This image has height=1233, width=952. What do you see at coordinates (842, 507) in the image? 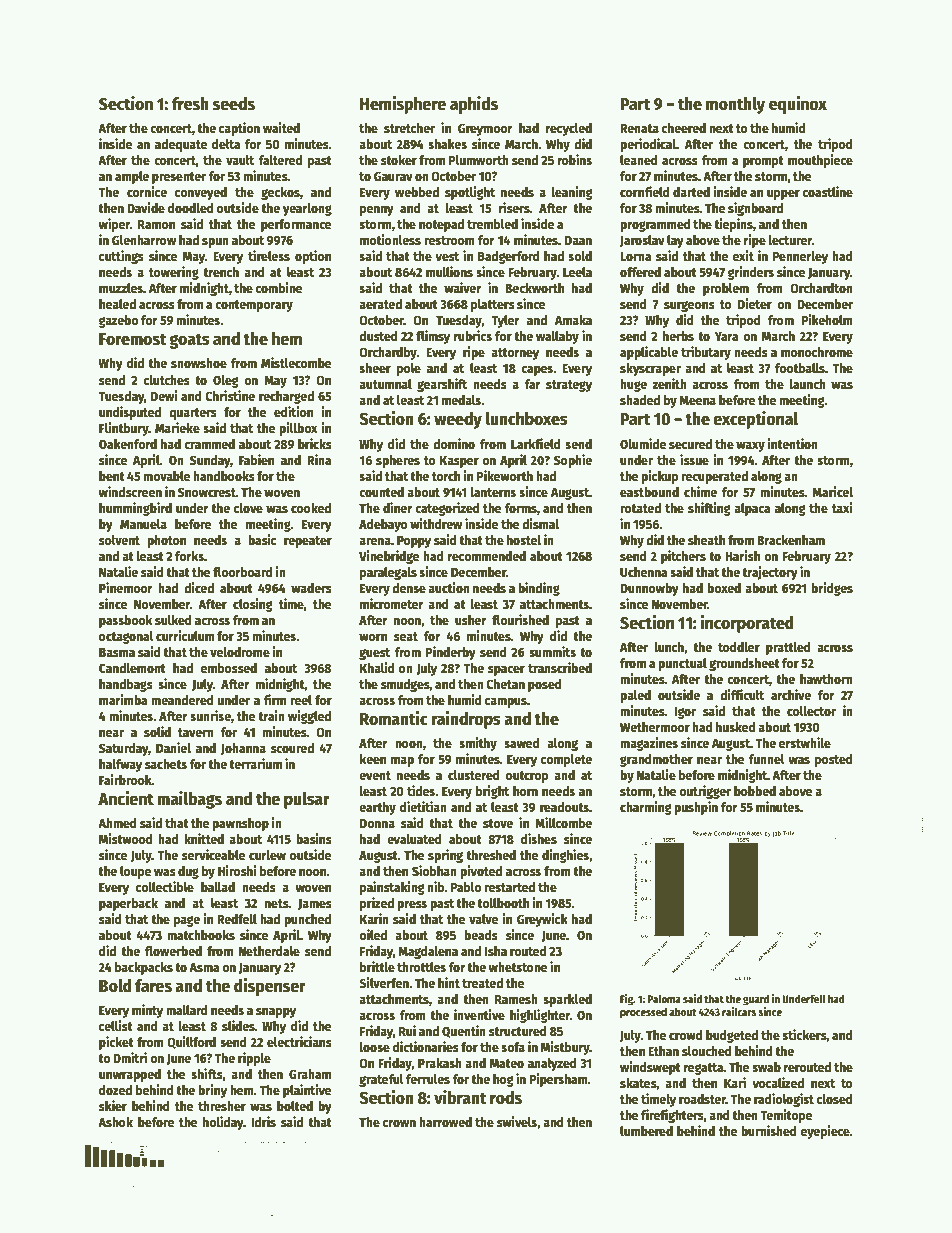
I see `taxi` at bounding box center [842, 507].
